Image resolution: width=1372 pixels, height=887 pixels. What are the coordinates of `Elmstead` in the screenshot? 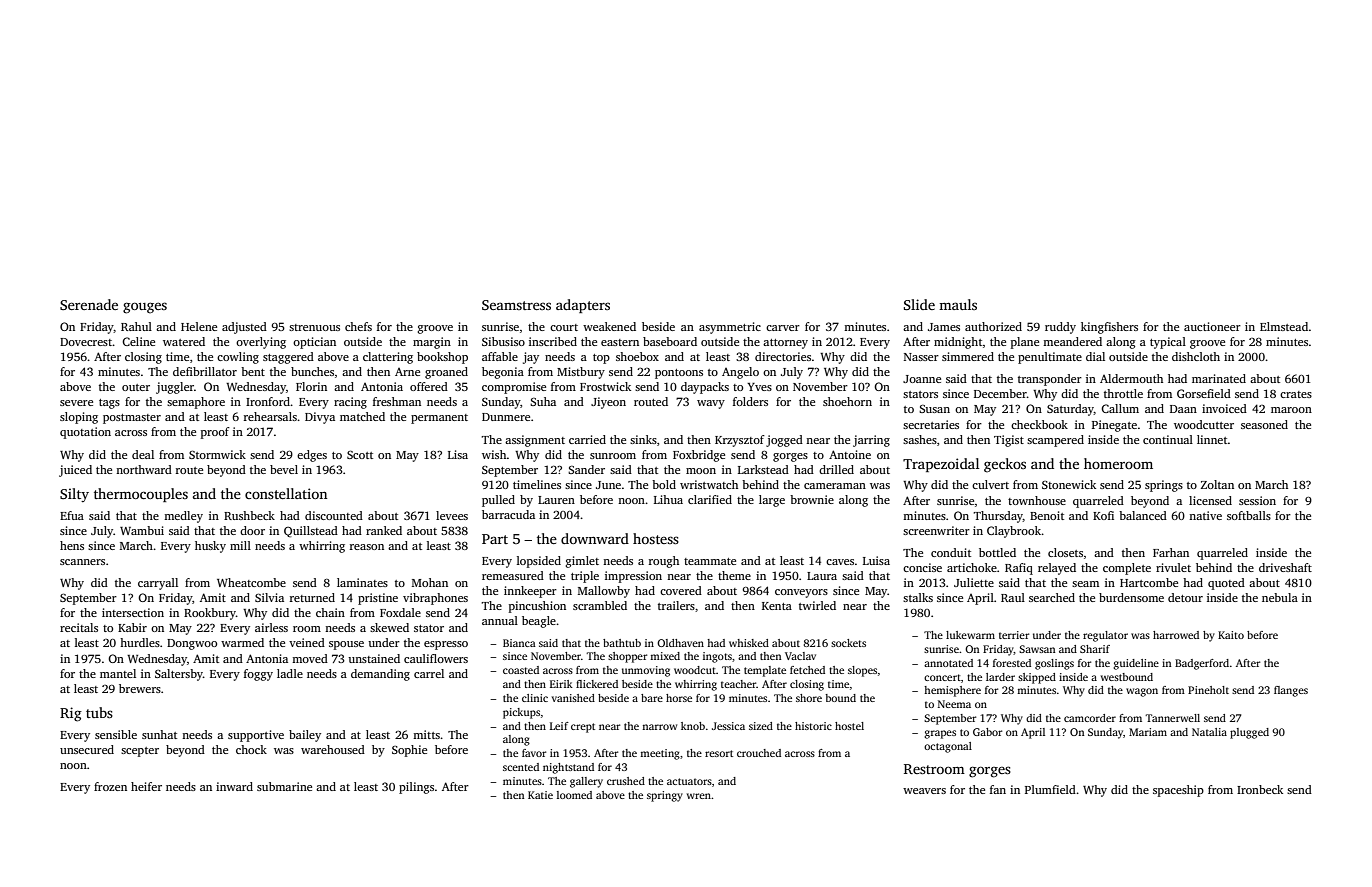 It's located at (1284, 326).
